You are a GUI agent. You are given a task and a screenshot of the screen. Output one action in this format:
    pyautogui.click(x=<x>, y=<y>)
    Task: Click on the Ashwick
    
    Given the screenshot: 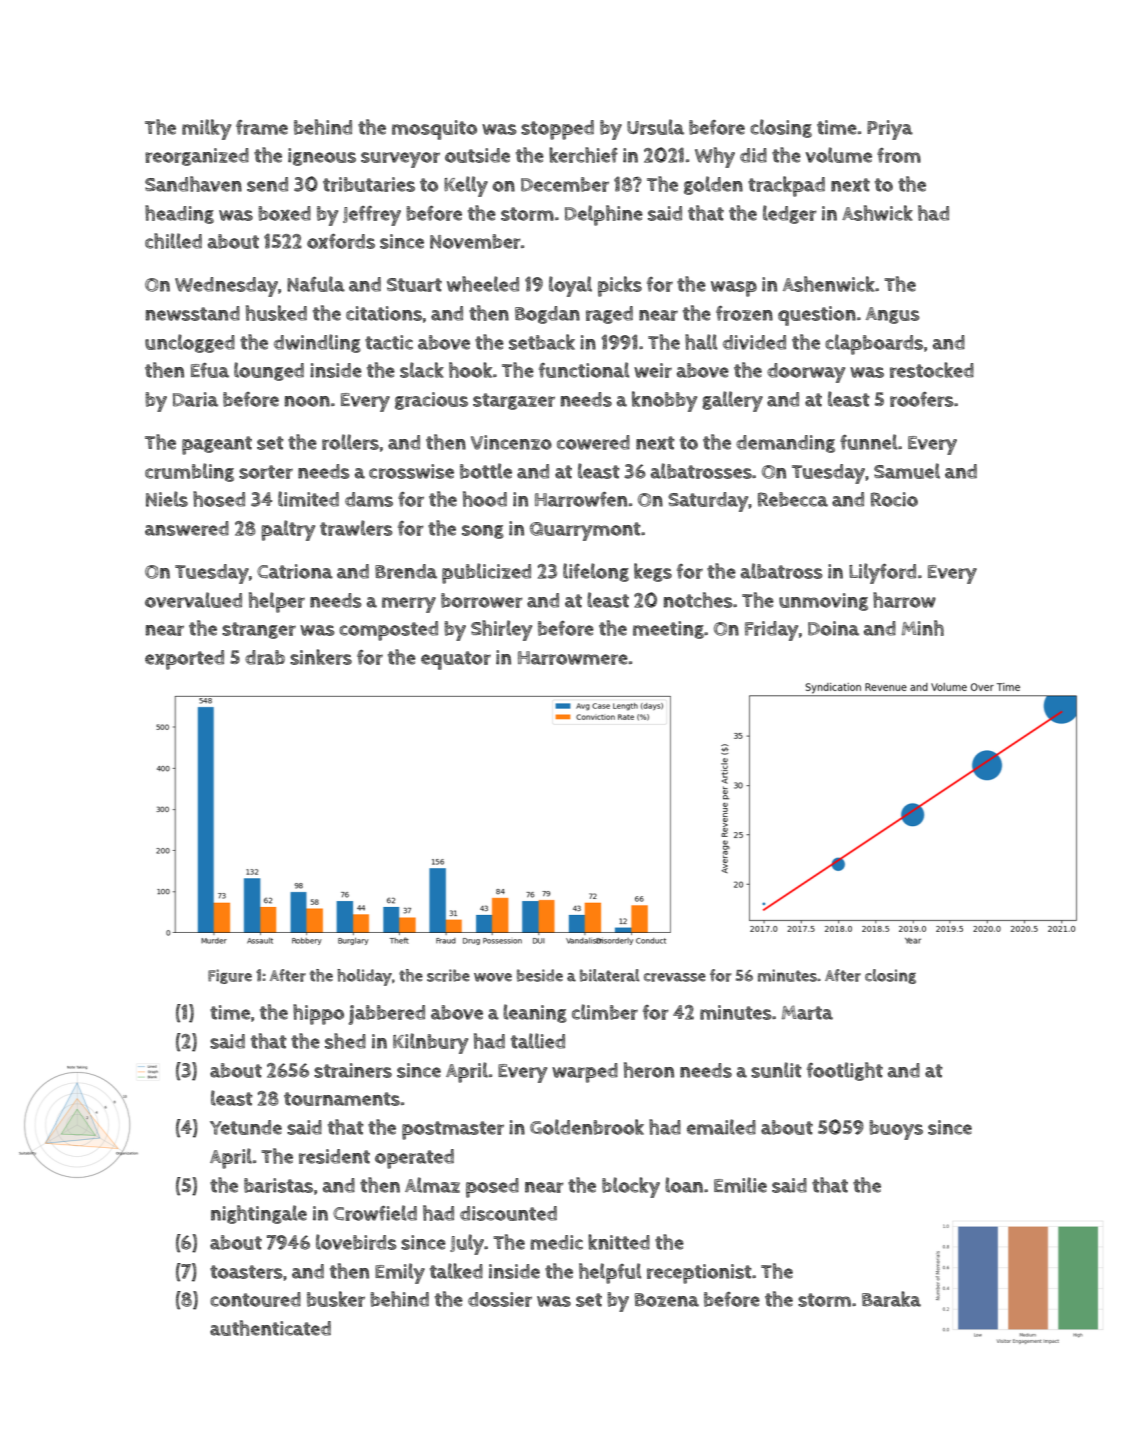 What is the action you would take?
    pyautogui.click(x=877, y=213)
